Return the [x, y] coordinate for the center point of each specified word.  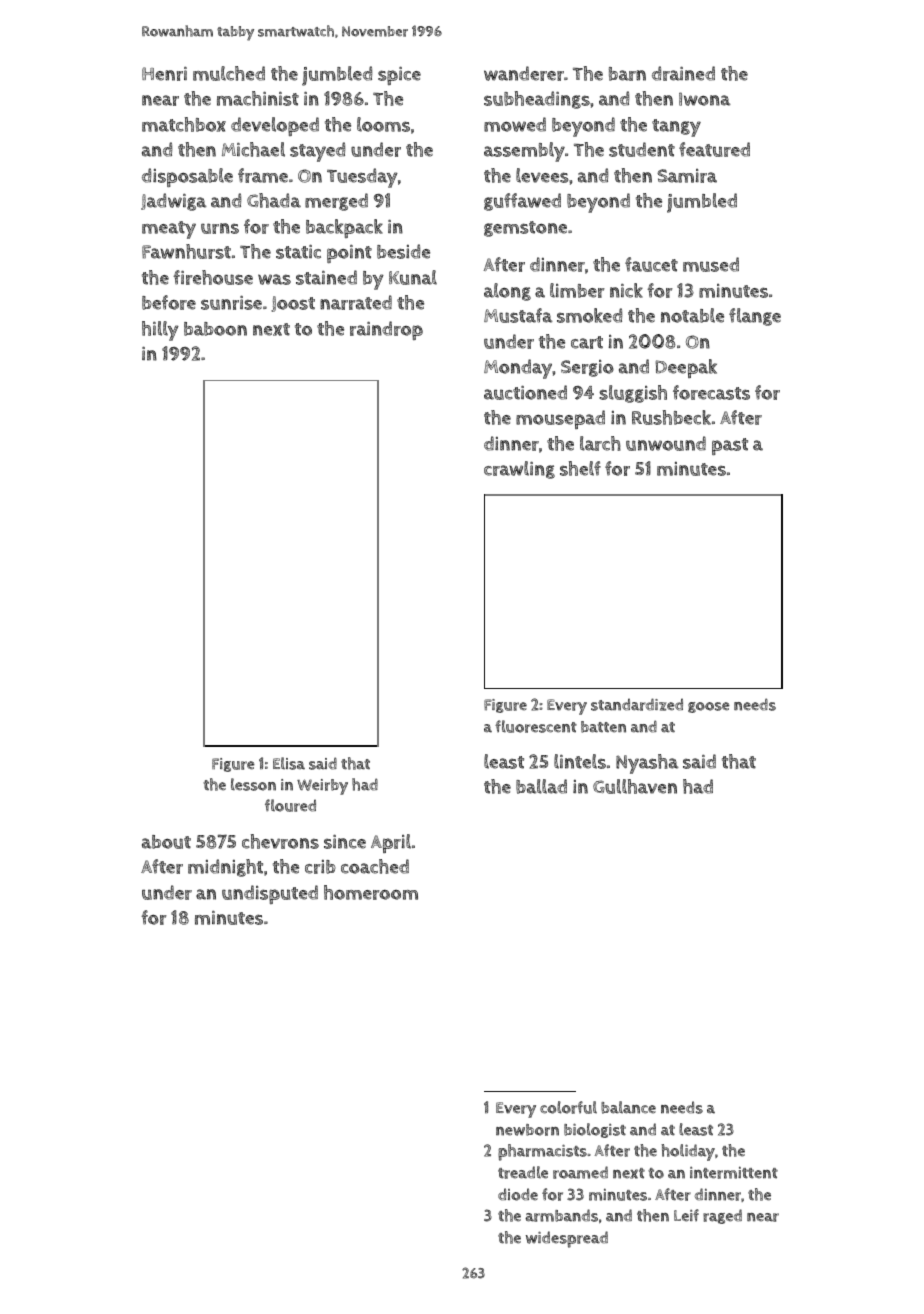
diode [518, 1194]
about [166, 842]
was [274, 279]
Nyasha [647, 764]
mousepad [560, 419]
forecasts [711, 392]
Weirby [322, 787]
